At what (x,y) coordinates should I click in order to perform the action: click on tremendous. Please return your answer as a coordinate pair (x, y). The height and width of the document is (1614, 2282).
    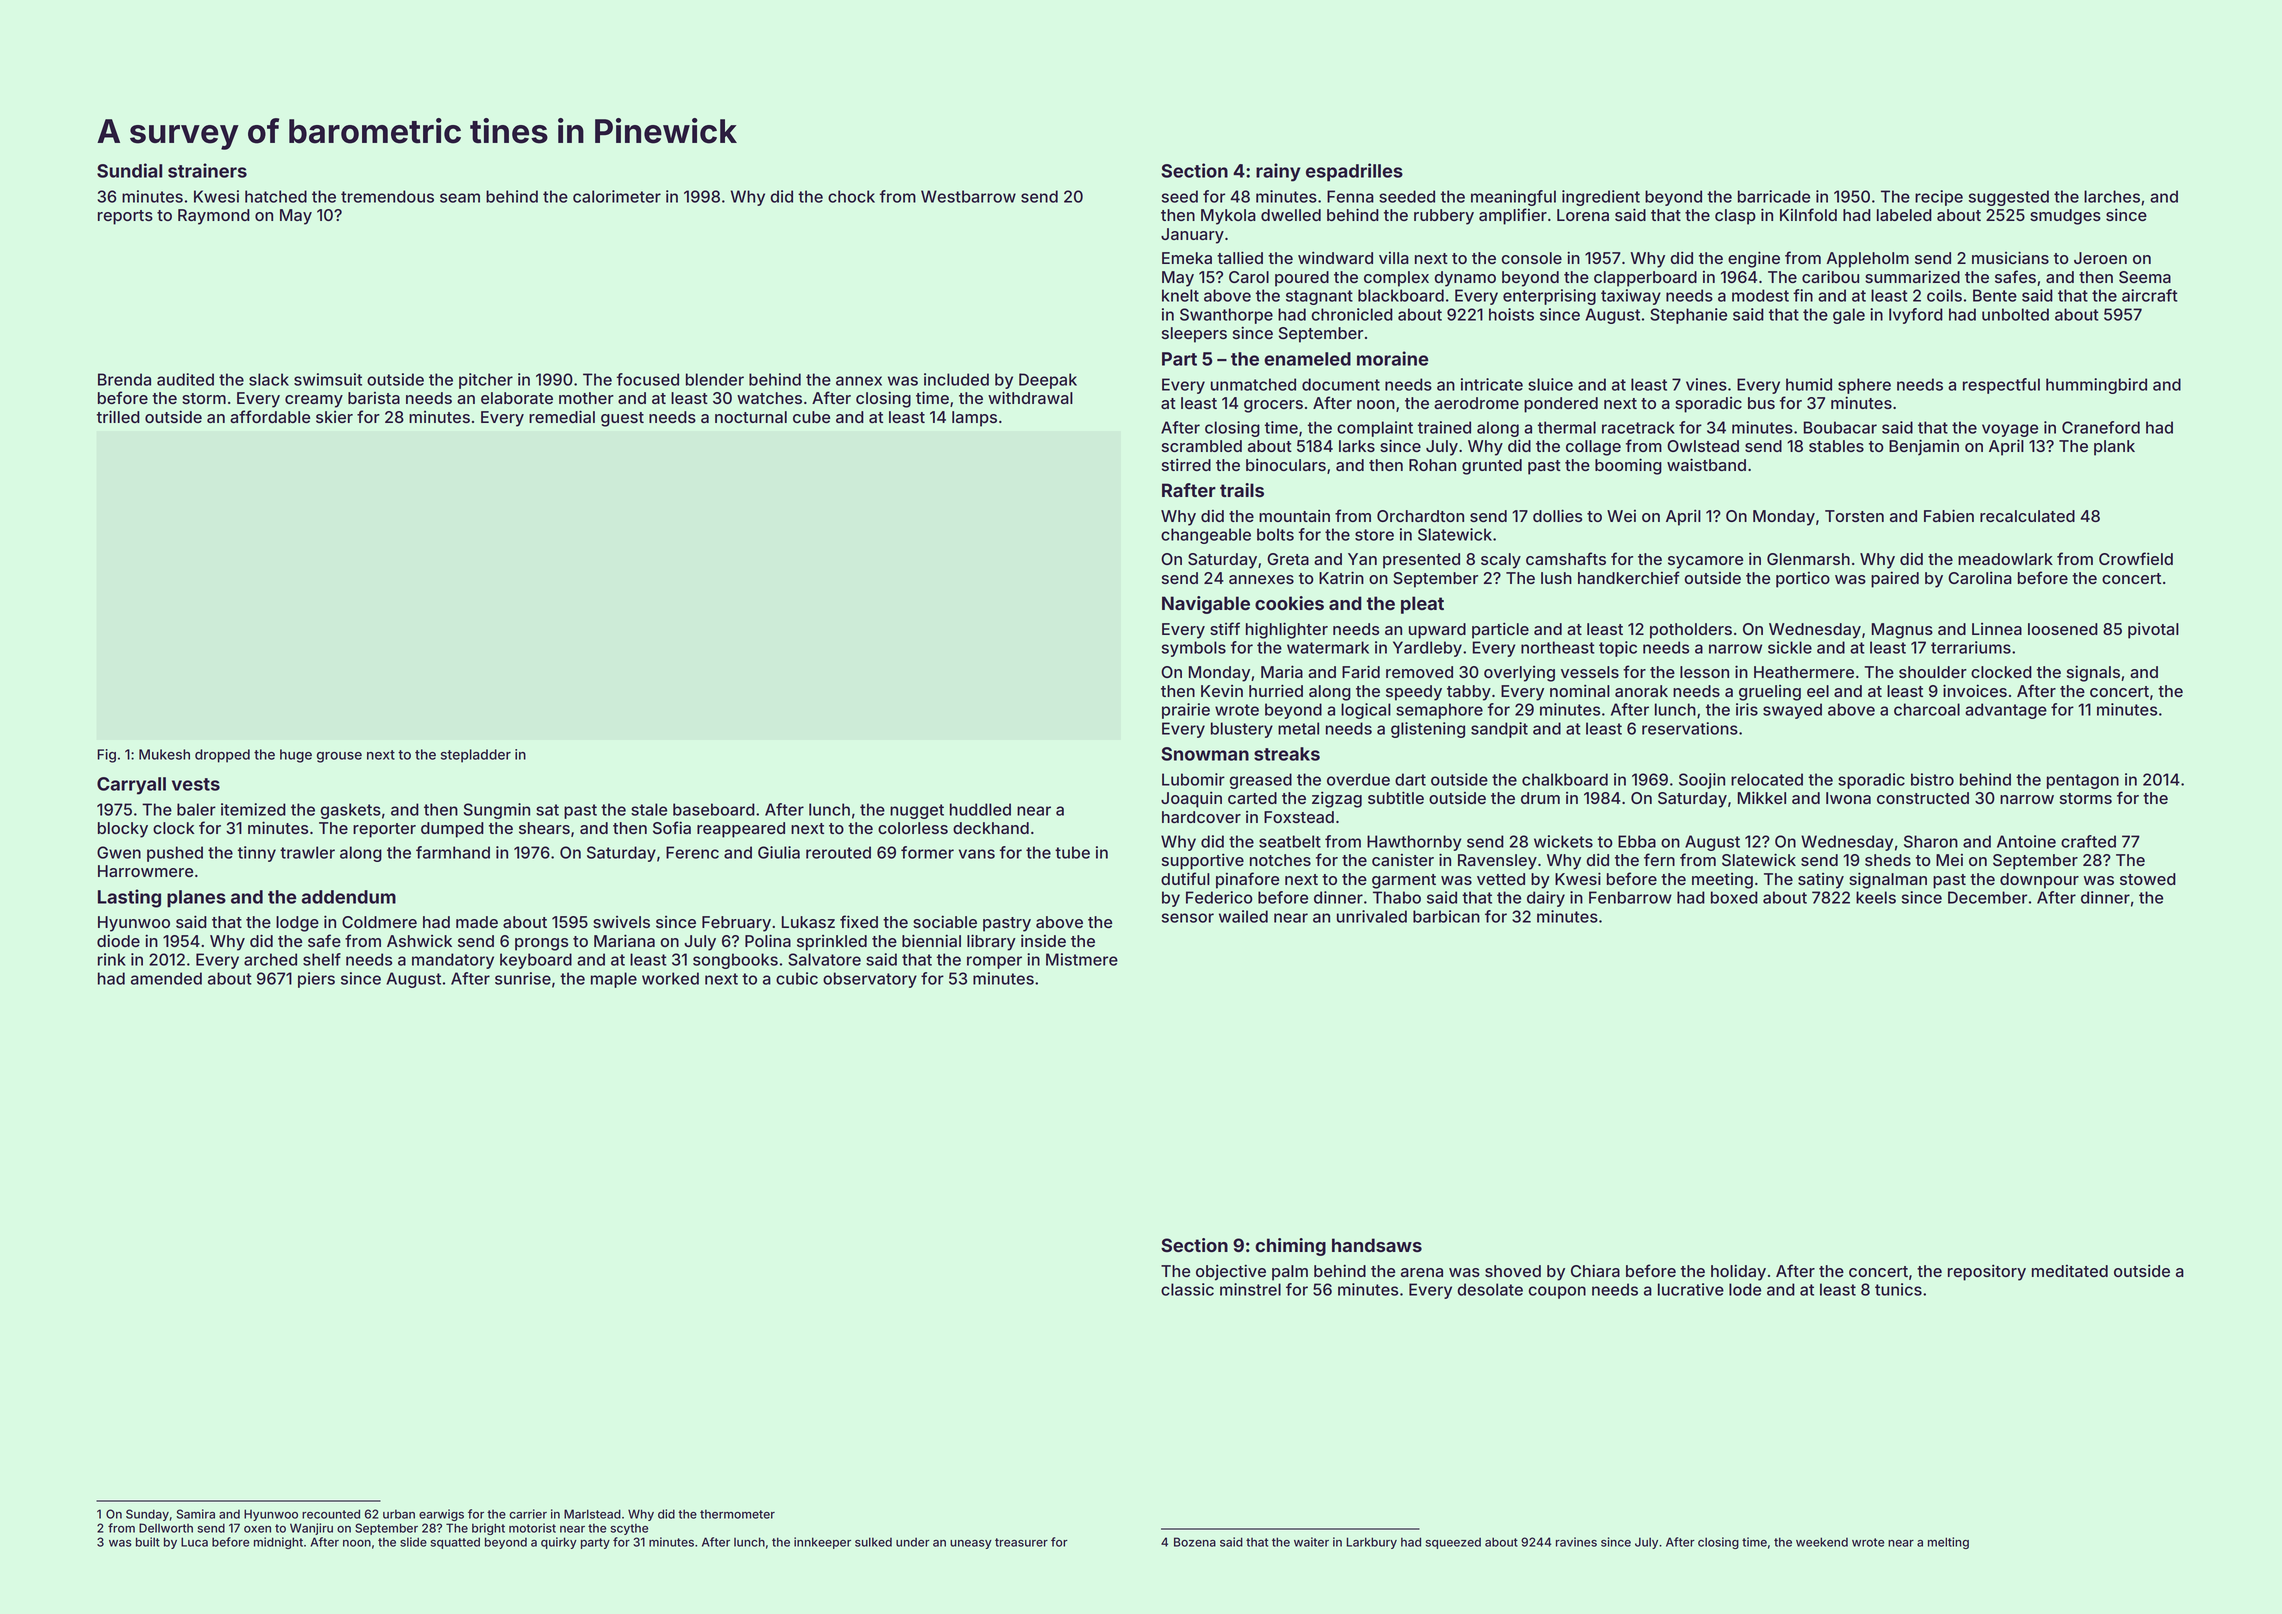
    Looking at the image, I should click on (387, 196).
